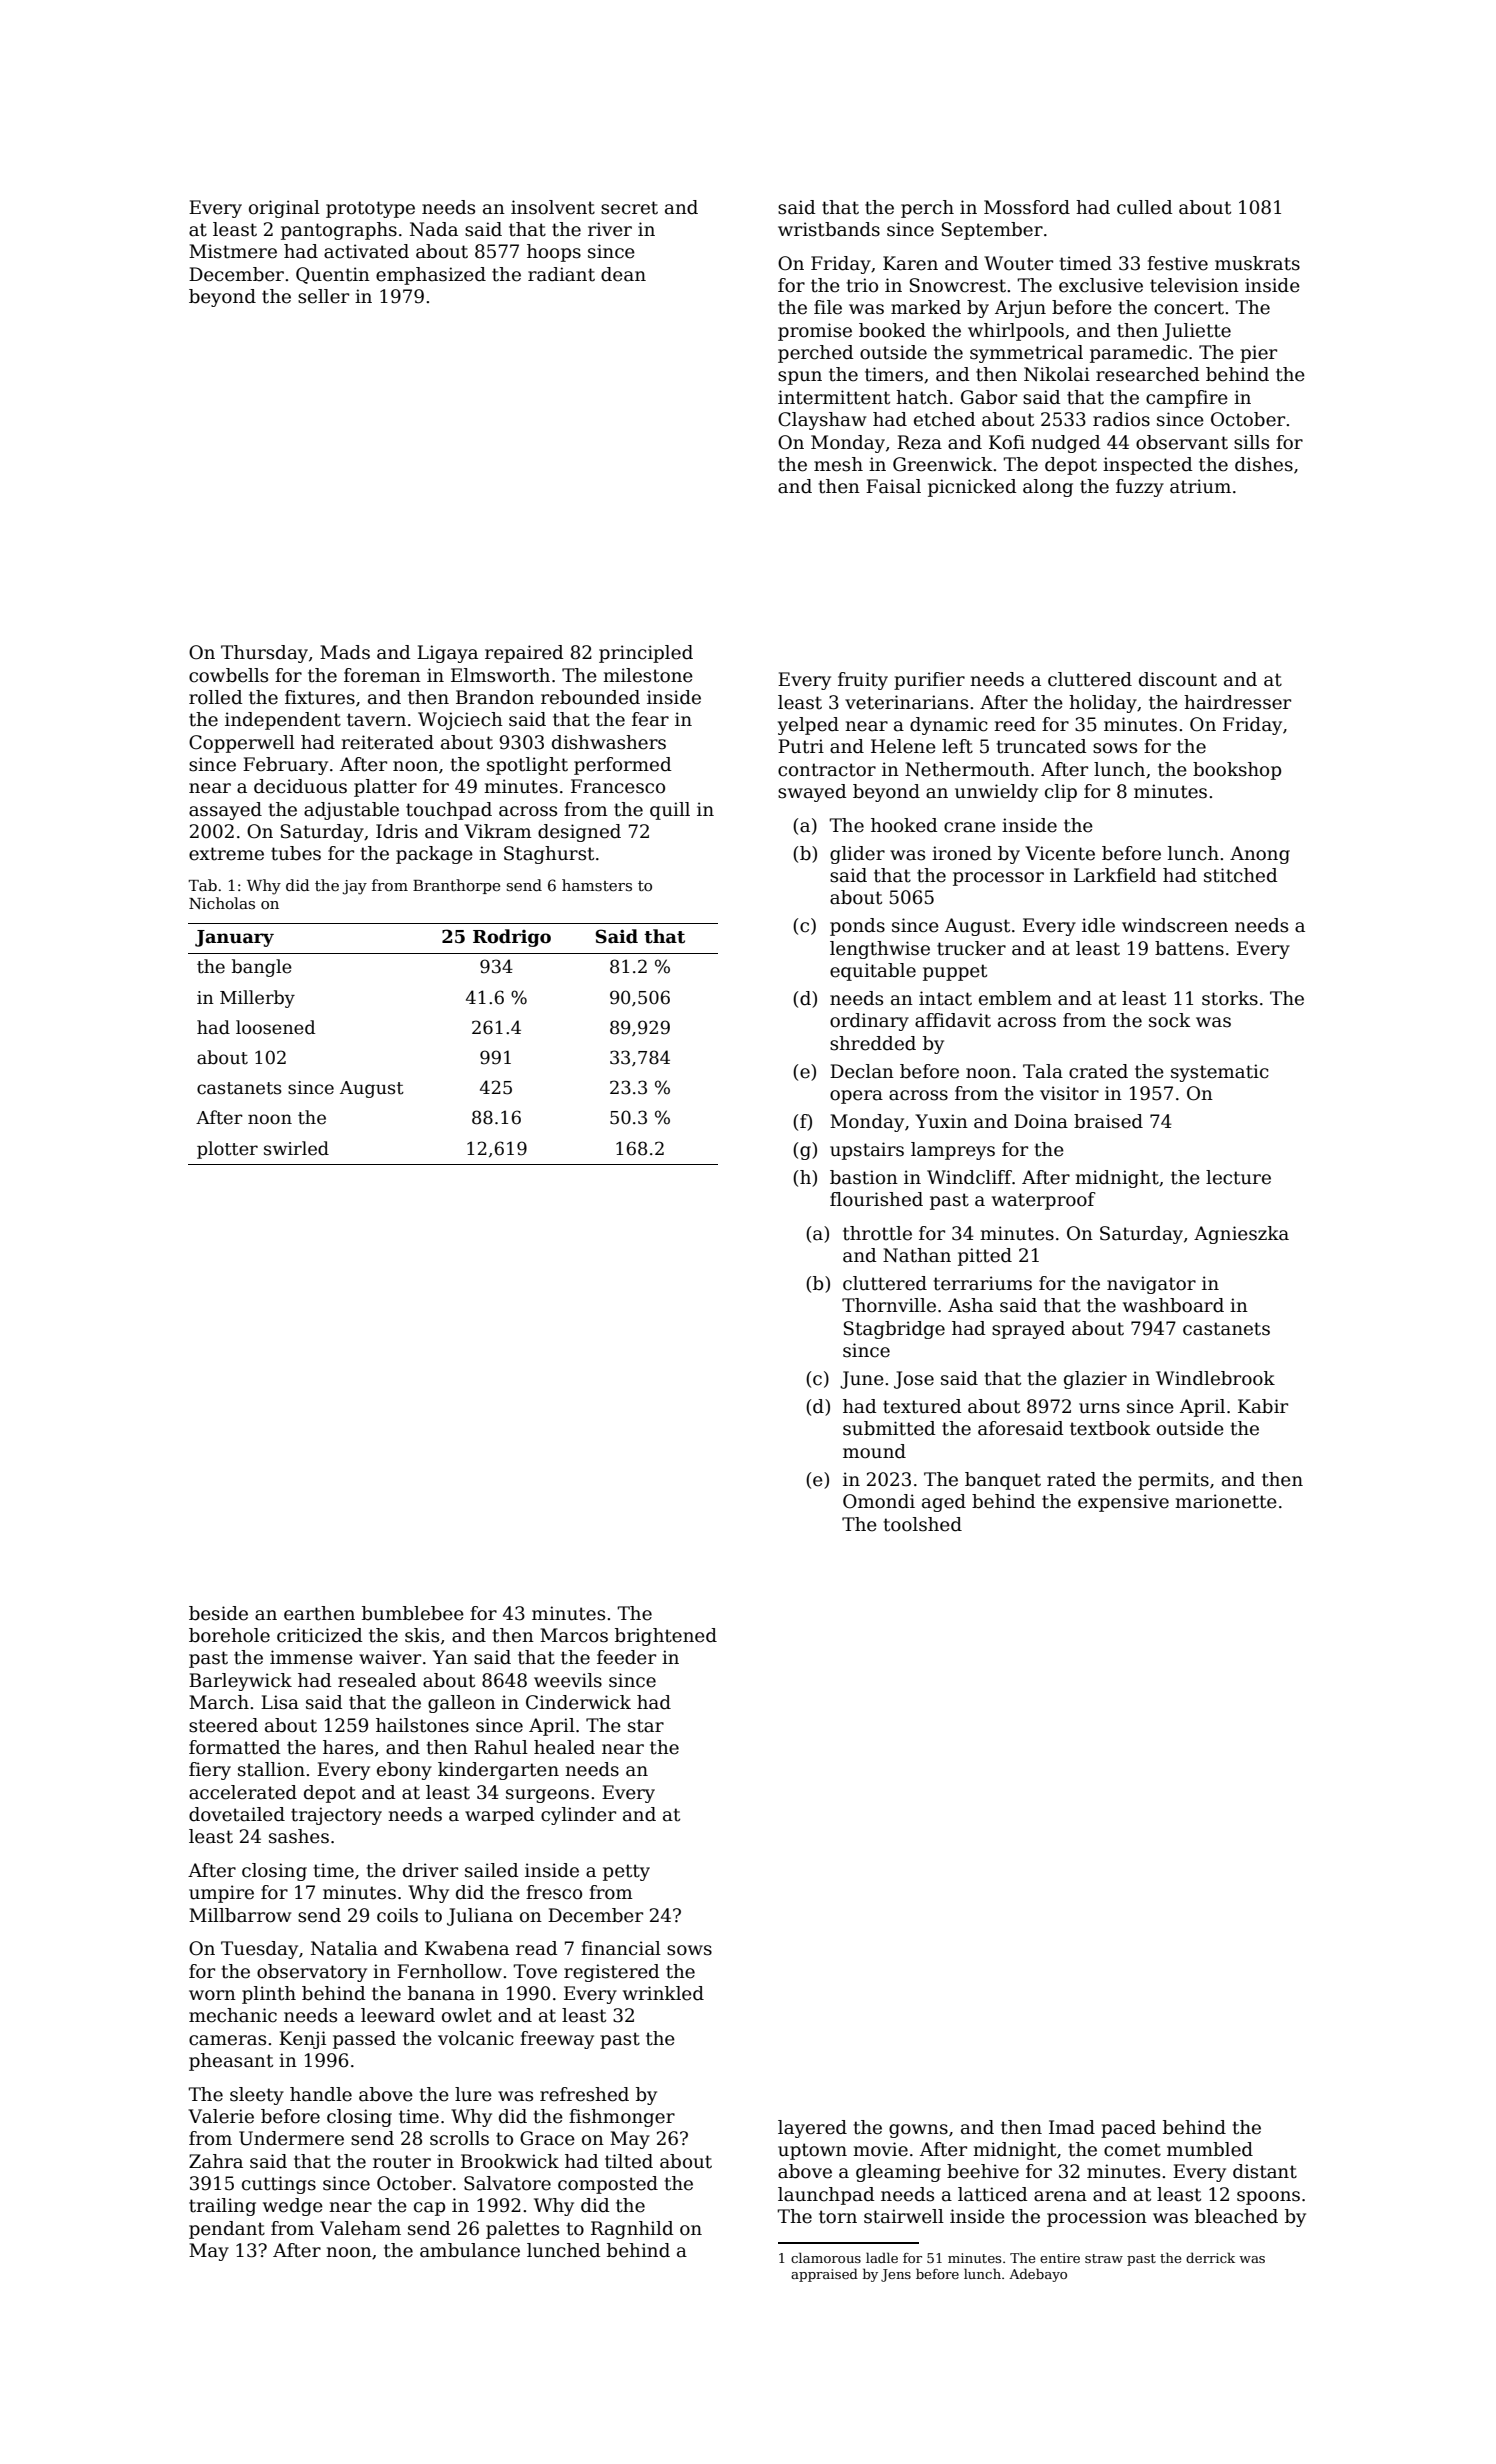  Describe the element at coordinates (1226, 1501) in the image. I see `marionette` at that location.
